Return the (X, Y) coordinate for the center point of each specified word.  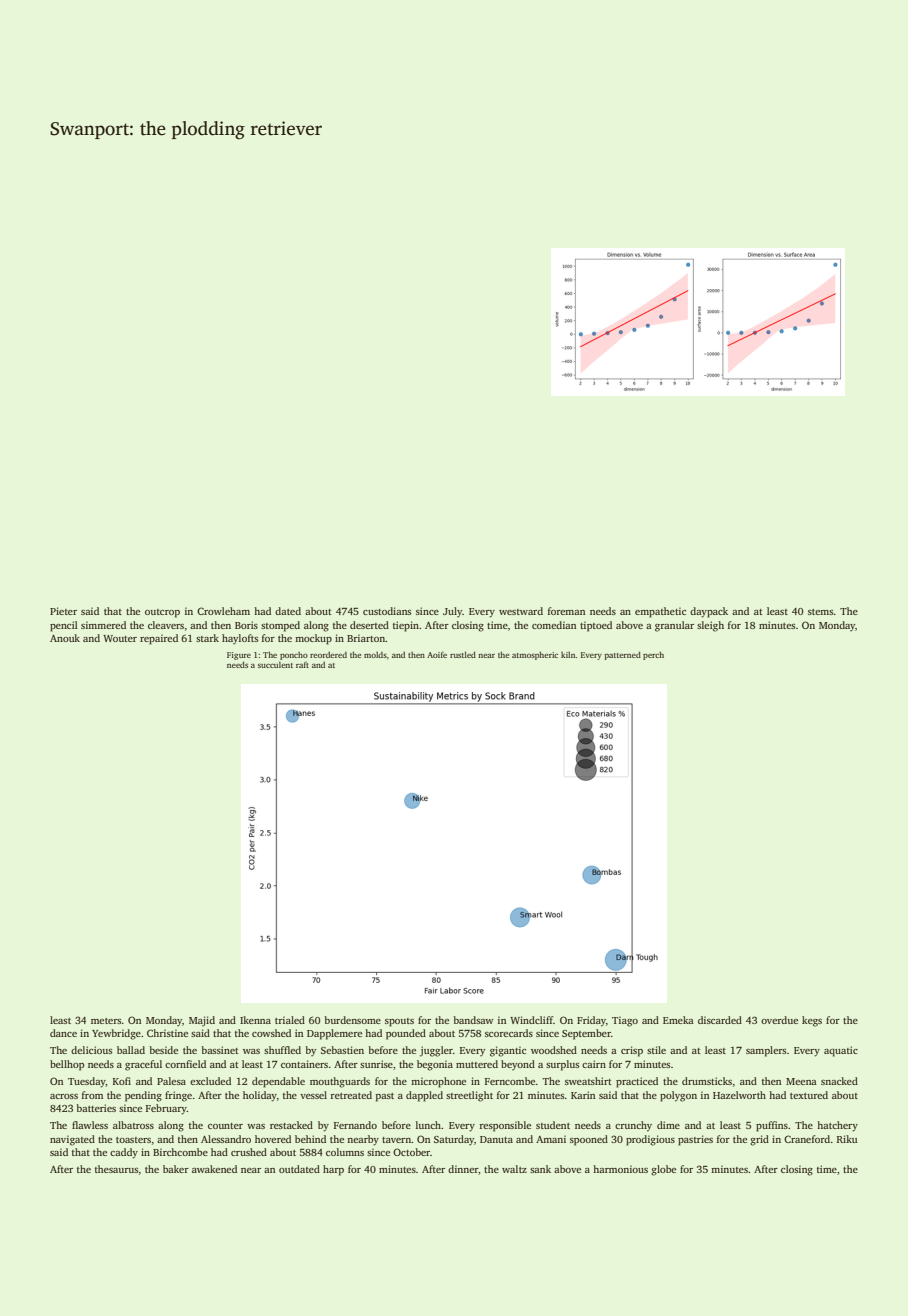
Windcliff (532, 1020)
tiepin (406, 626)
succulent (275, 665)
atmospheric (535, 655)
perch (653, 655)
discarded (720, 1020)
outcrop (162, 613)
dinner (463, 1169)
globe (663, 1170)
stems (820, 612)
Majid (202, 1021)
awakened (214, 1169)
